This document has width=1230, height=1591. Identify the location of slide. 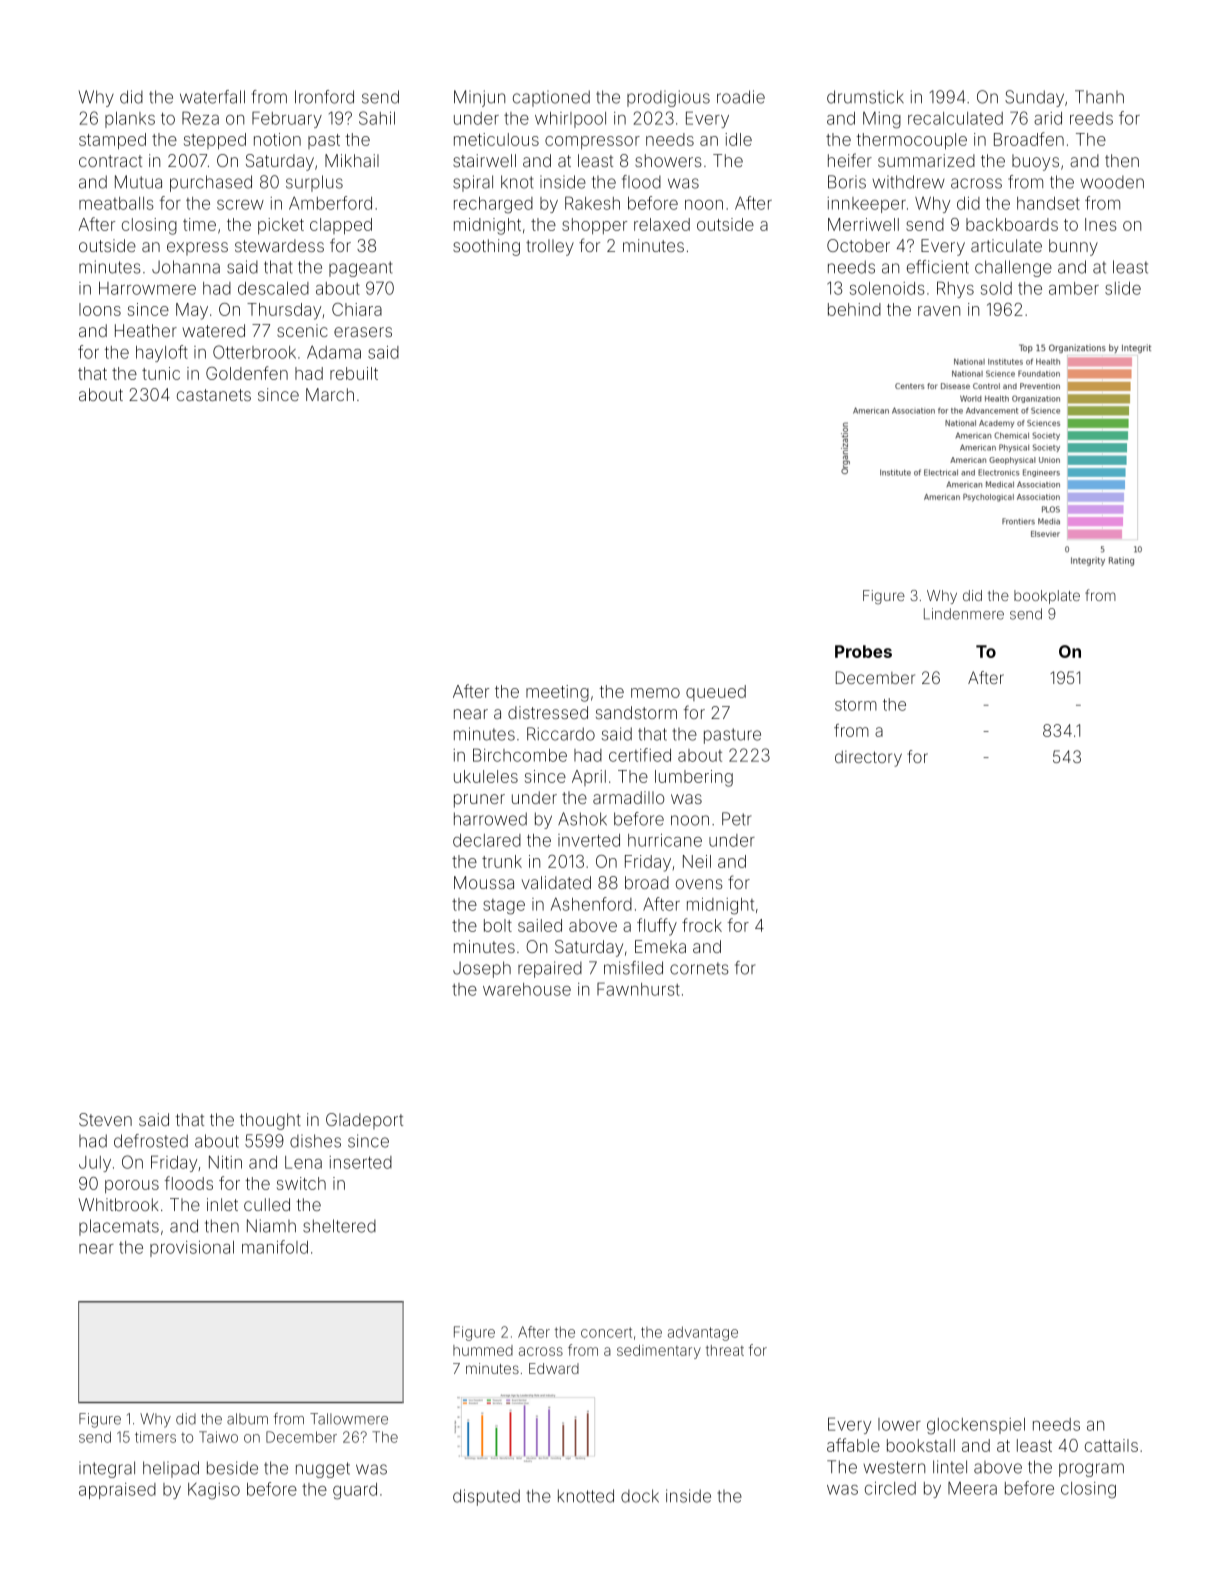
(1123, 288).
